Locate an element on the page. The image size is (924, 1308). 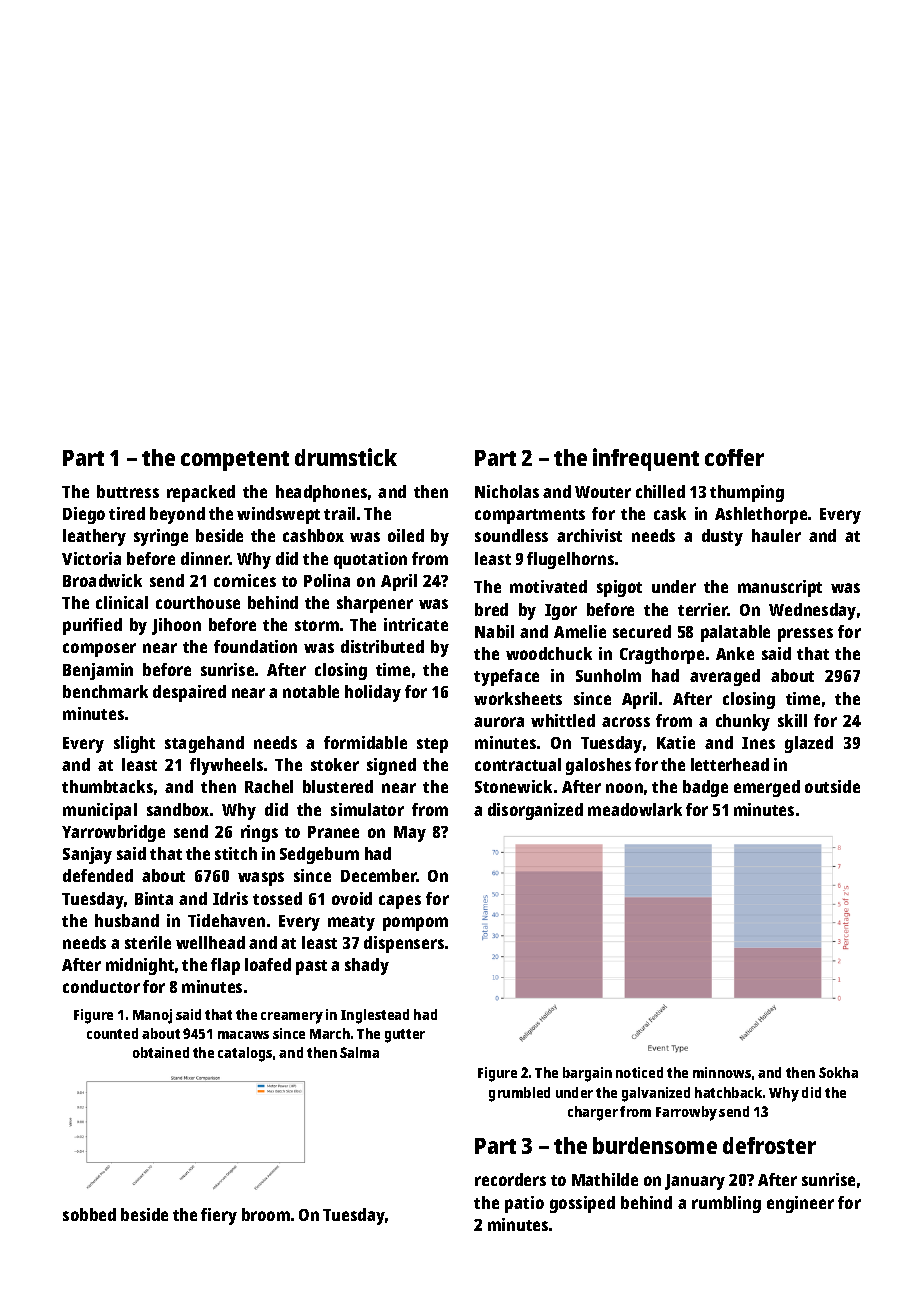
buttress is located at coordinates (128, 491).
